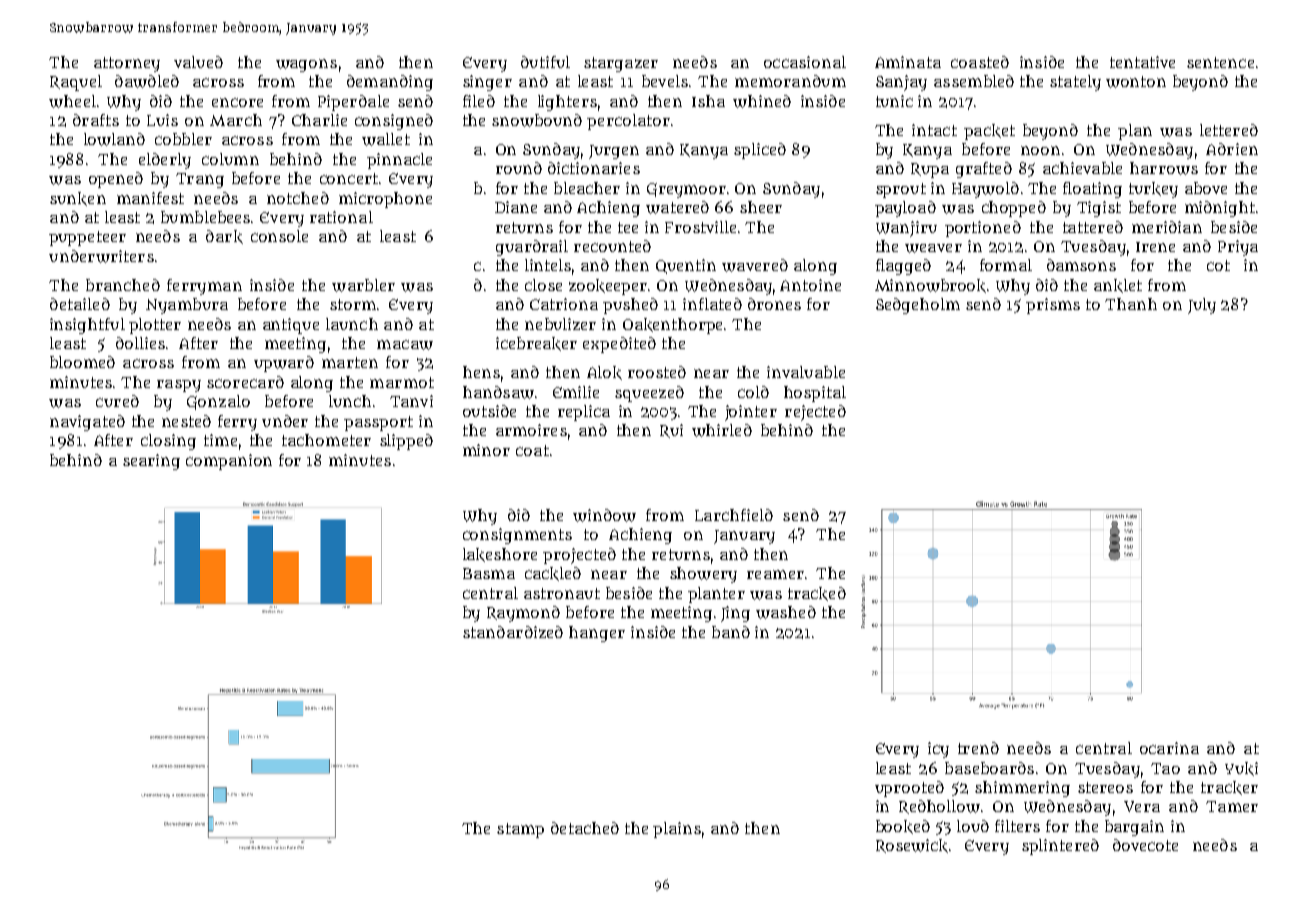 The height and width of the document is (924, 1308). Describe the element at coordinates (597, 634) in the document. I see `hanger` at that location.
